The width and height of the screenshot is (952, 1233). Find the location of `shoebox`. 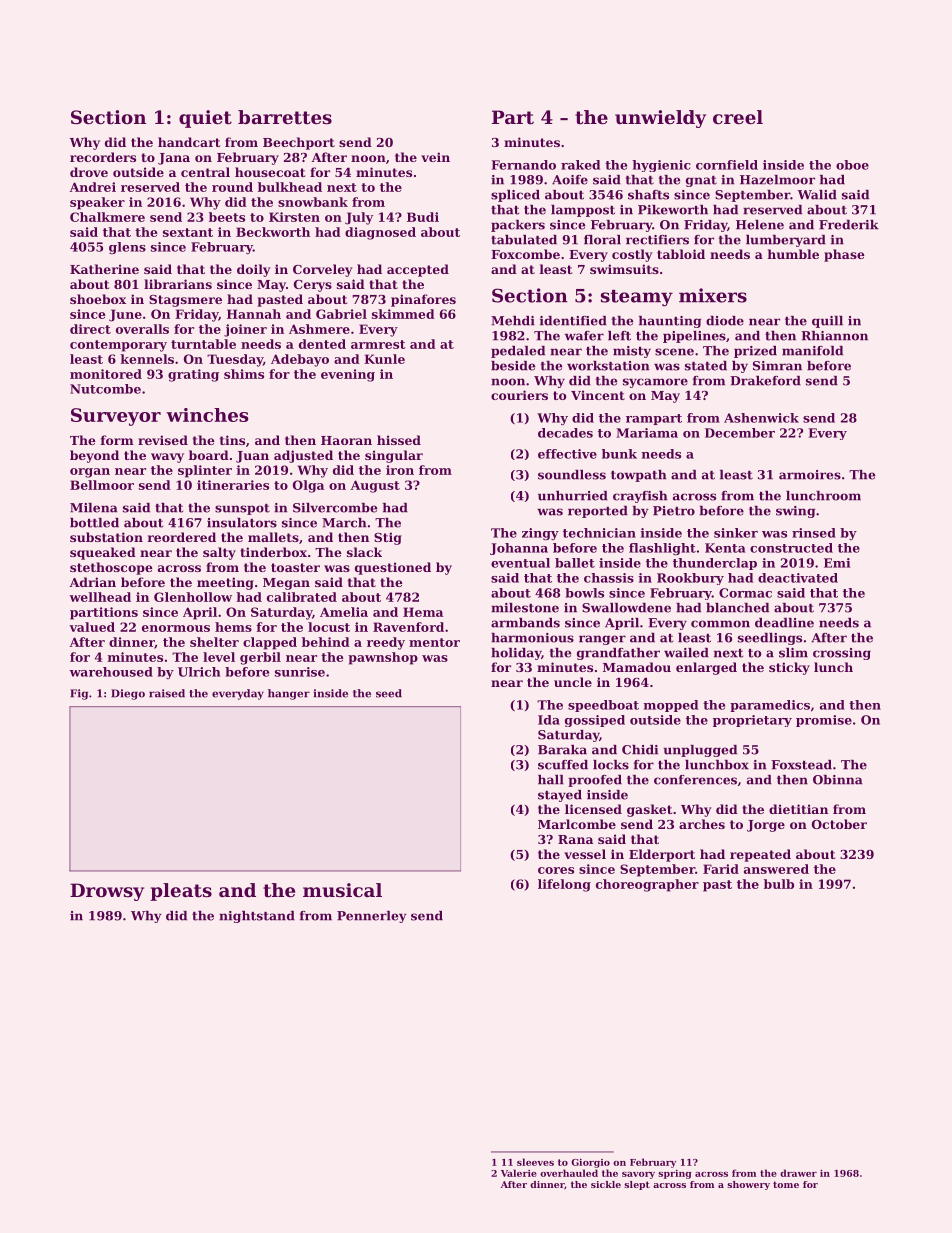

shoebox is located at coordinates (98, 299).
